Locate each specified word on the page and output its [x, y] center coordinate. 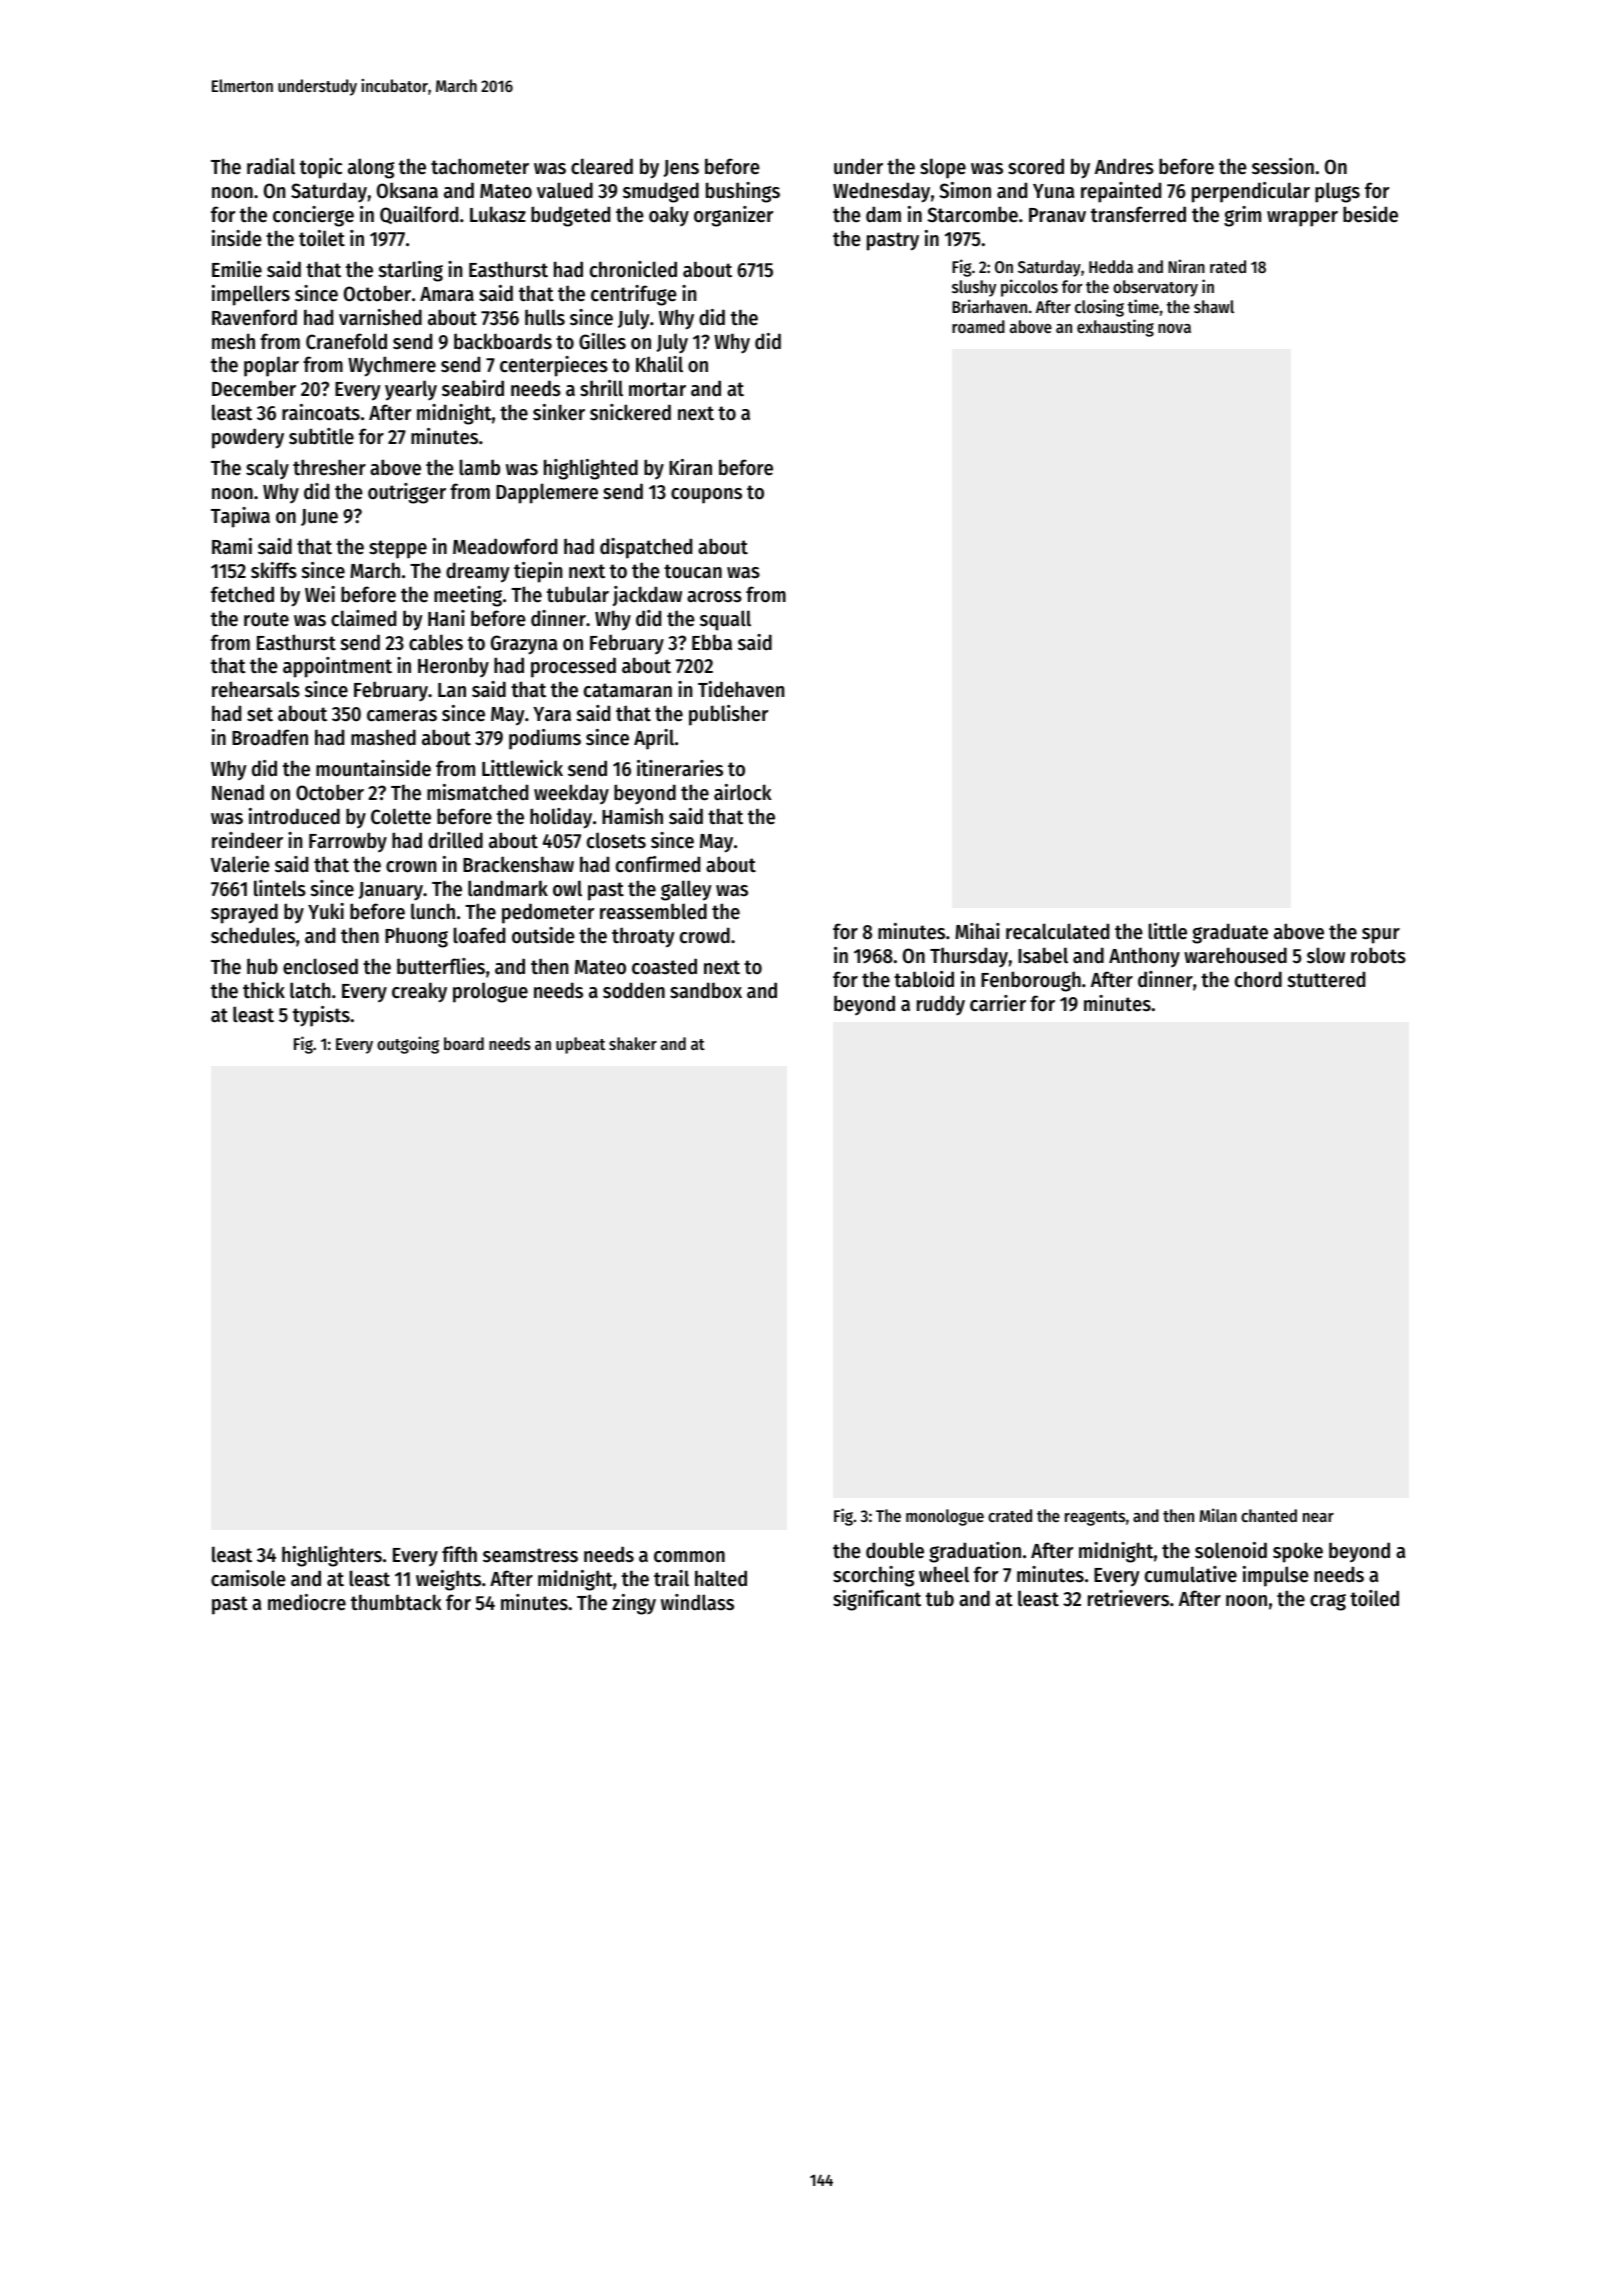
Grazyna [524, 645]
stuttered [1326, 979]
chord [1258, 979]
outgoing [408, 1045]
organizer [733, 216]
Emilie [237, 269]
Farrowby [348, 842]
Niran [1186, 266]
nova [1174, 328]
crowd [705, 935]
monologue [945, 1517]
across [714, 597]
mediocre [307, 1602]
